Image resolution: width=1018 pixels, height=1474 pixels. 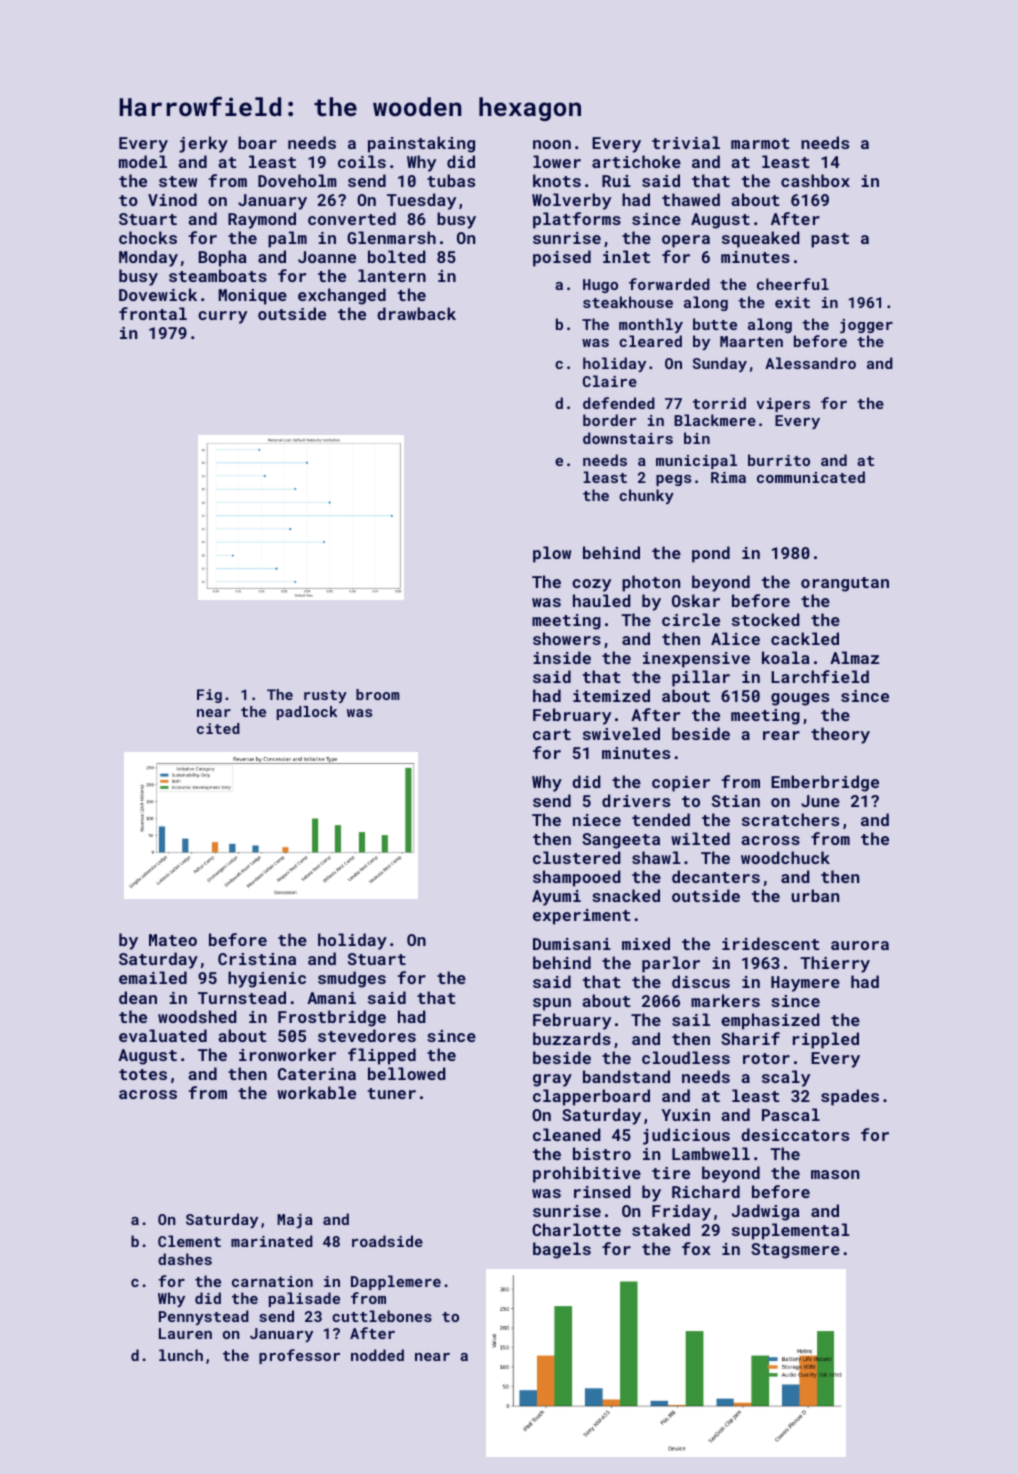 I want to click on Clement, so click(x=189, y=1241).
